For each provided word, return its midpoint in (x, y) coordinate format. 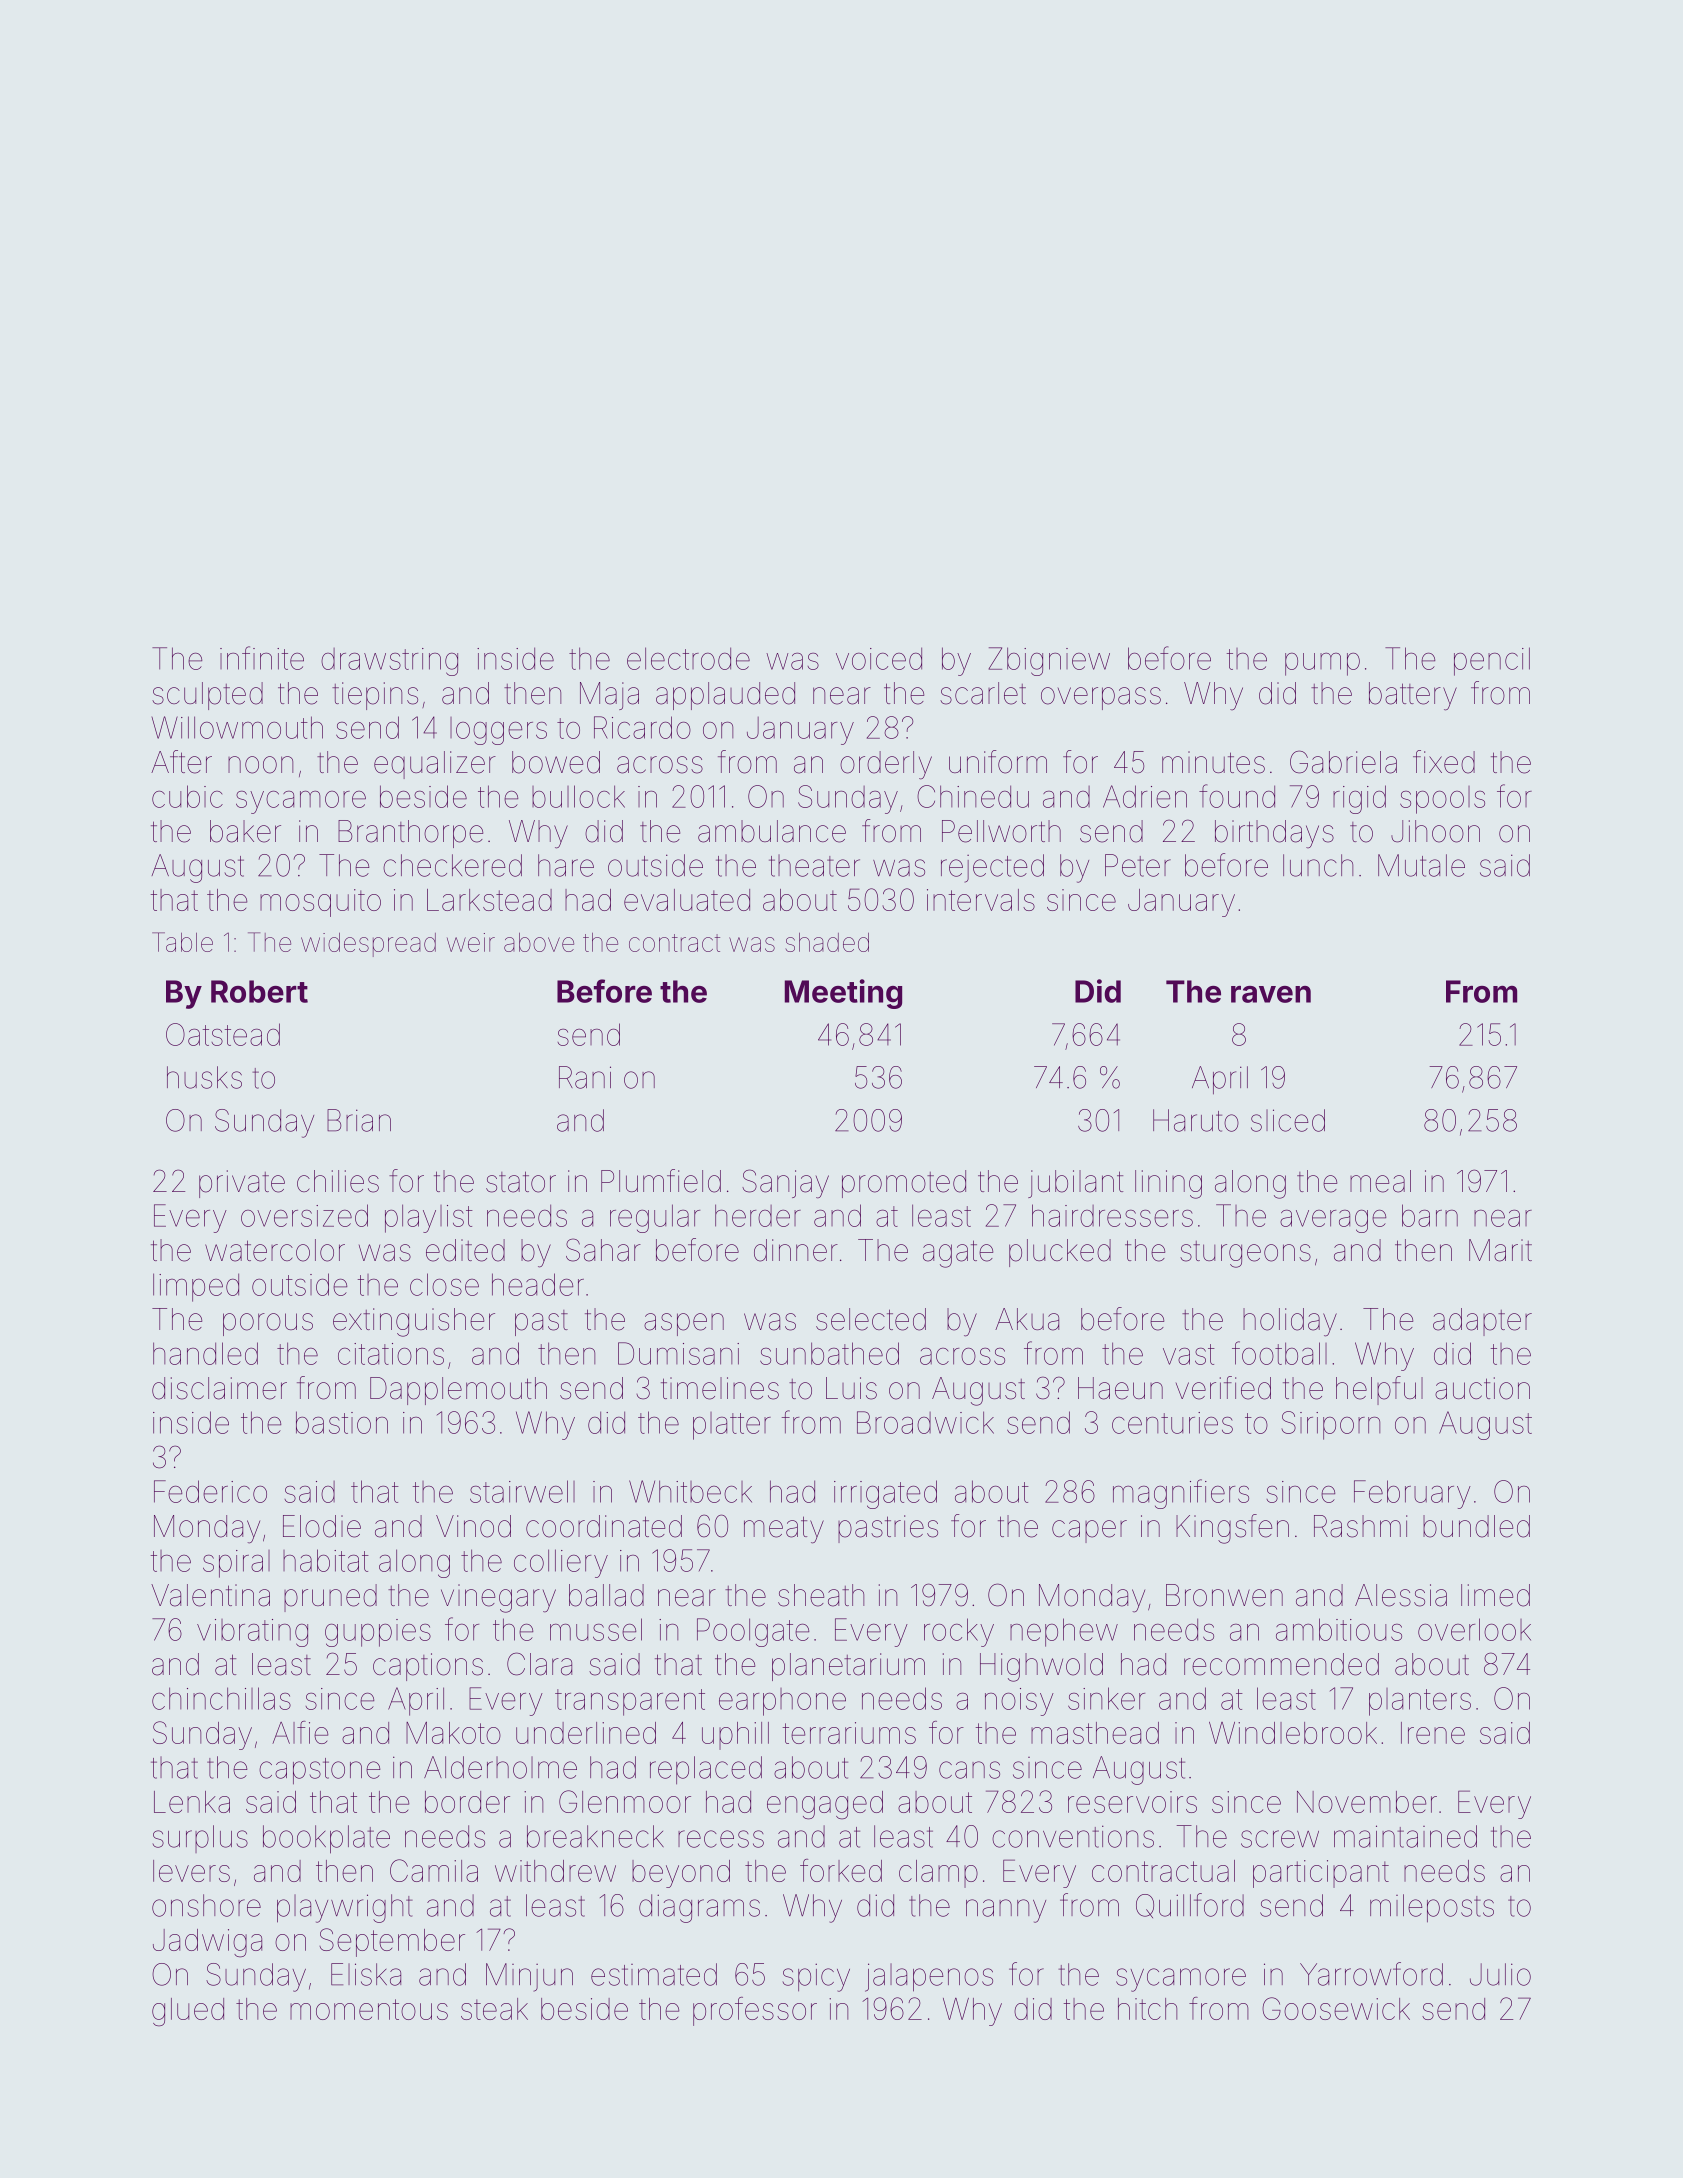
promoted (904, 1184)
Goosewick (1336, 2008)
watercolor (275, 1250)
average (1333, 1221)
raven (1271, 994)
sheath (821, 1595)
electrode (688, 658)
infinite (262, 658)
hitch (1147, 2009)
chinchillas (221, 1698)
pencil (1492, 661)
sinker (1106, 1698)
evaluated (687, 900)
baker (245, 831)
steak (494, 2009)
